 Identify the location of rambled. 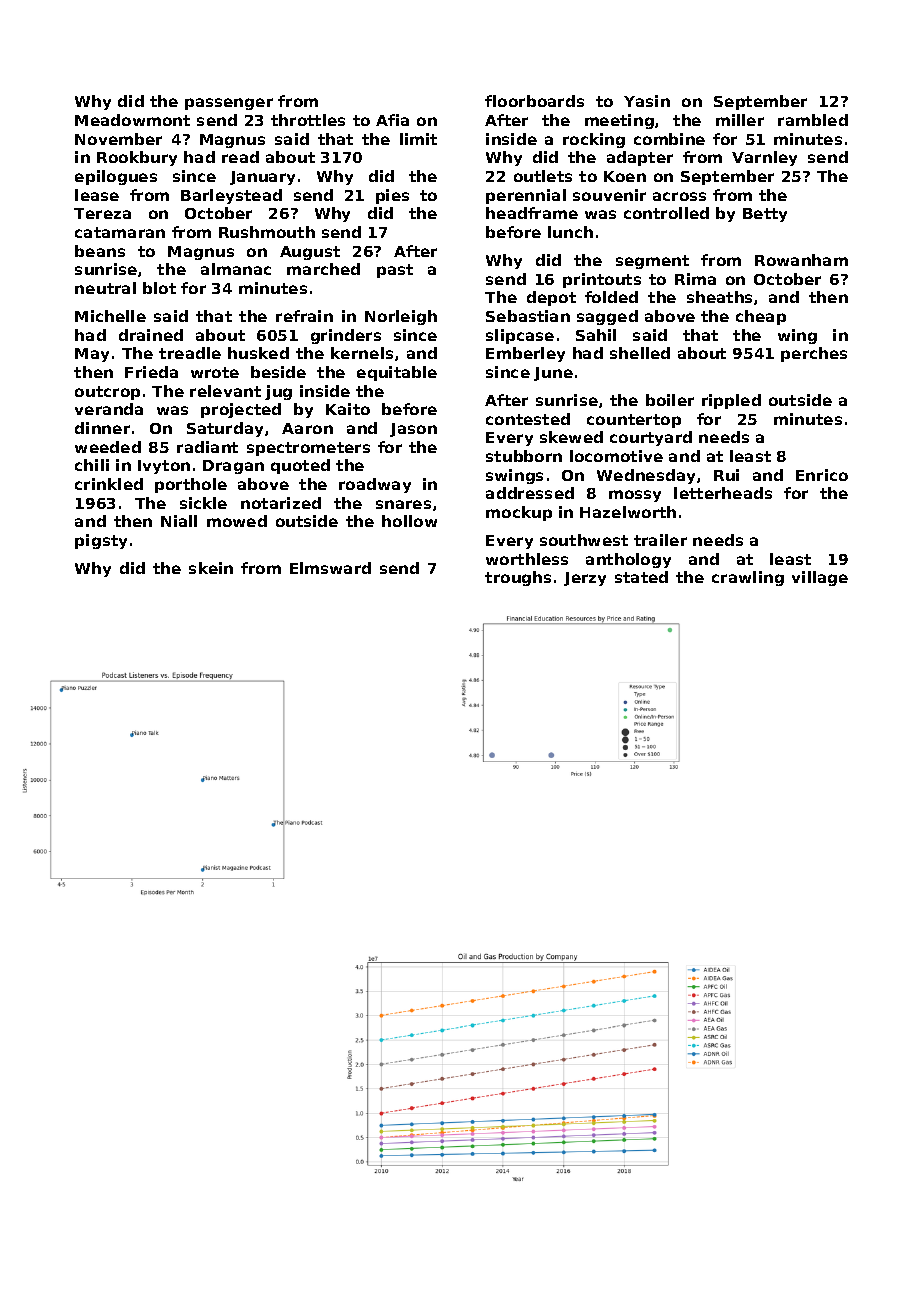
(813, 120).
